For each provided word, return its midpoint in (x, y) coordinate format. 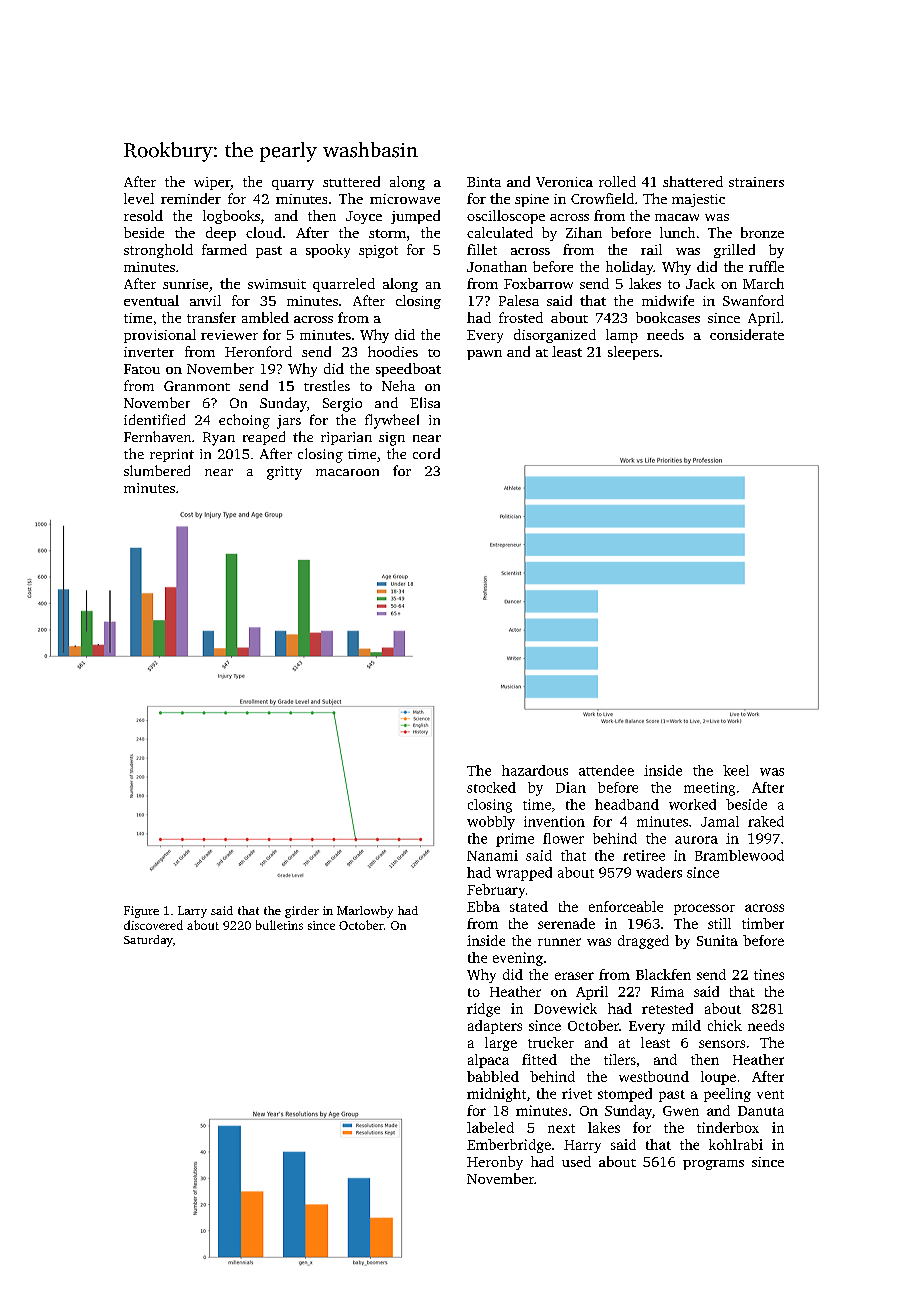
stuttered (351, 181)
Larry (192, 912)
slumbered (157, 470)
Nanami (492, 855)
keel (736, 770)
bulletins (279, 925)
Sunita (717, 940)
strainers (756, 182)
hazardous (535, 770)
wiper (212, 183)
